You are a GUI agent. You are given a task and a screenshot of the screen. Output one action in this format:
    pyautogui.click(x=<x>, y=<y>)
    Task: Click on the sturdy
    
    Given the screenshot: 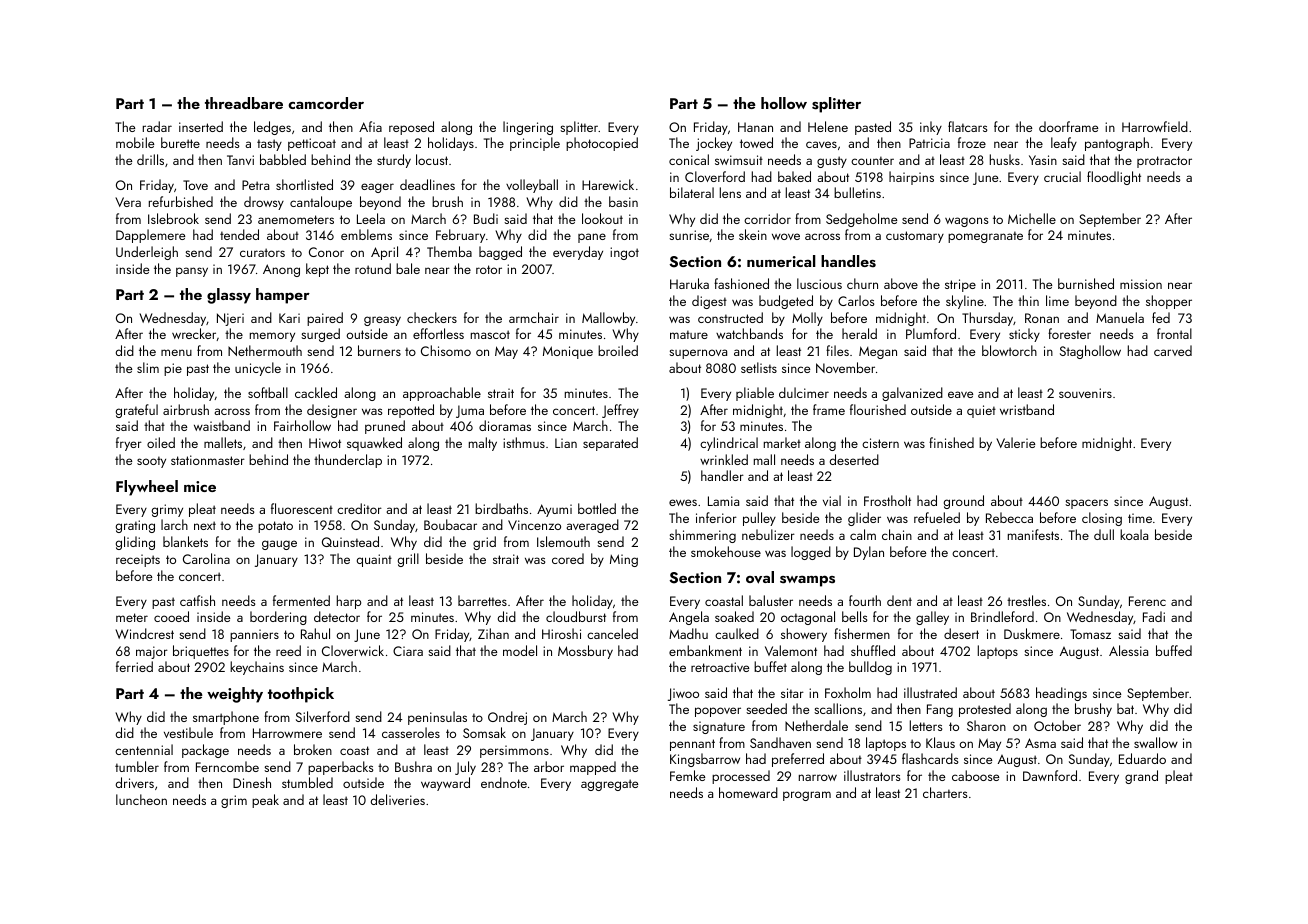 What is the action you would take?
    pyautogui.click(x=394, y=161)
